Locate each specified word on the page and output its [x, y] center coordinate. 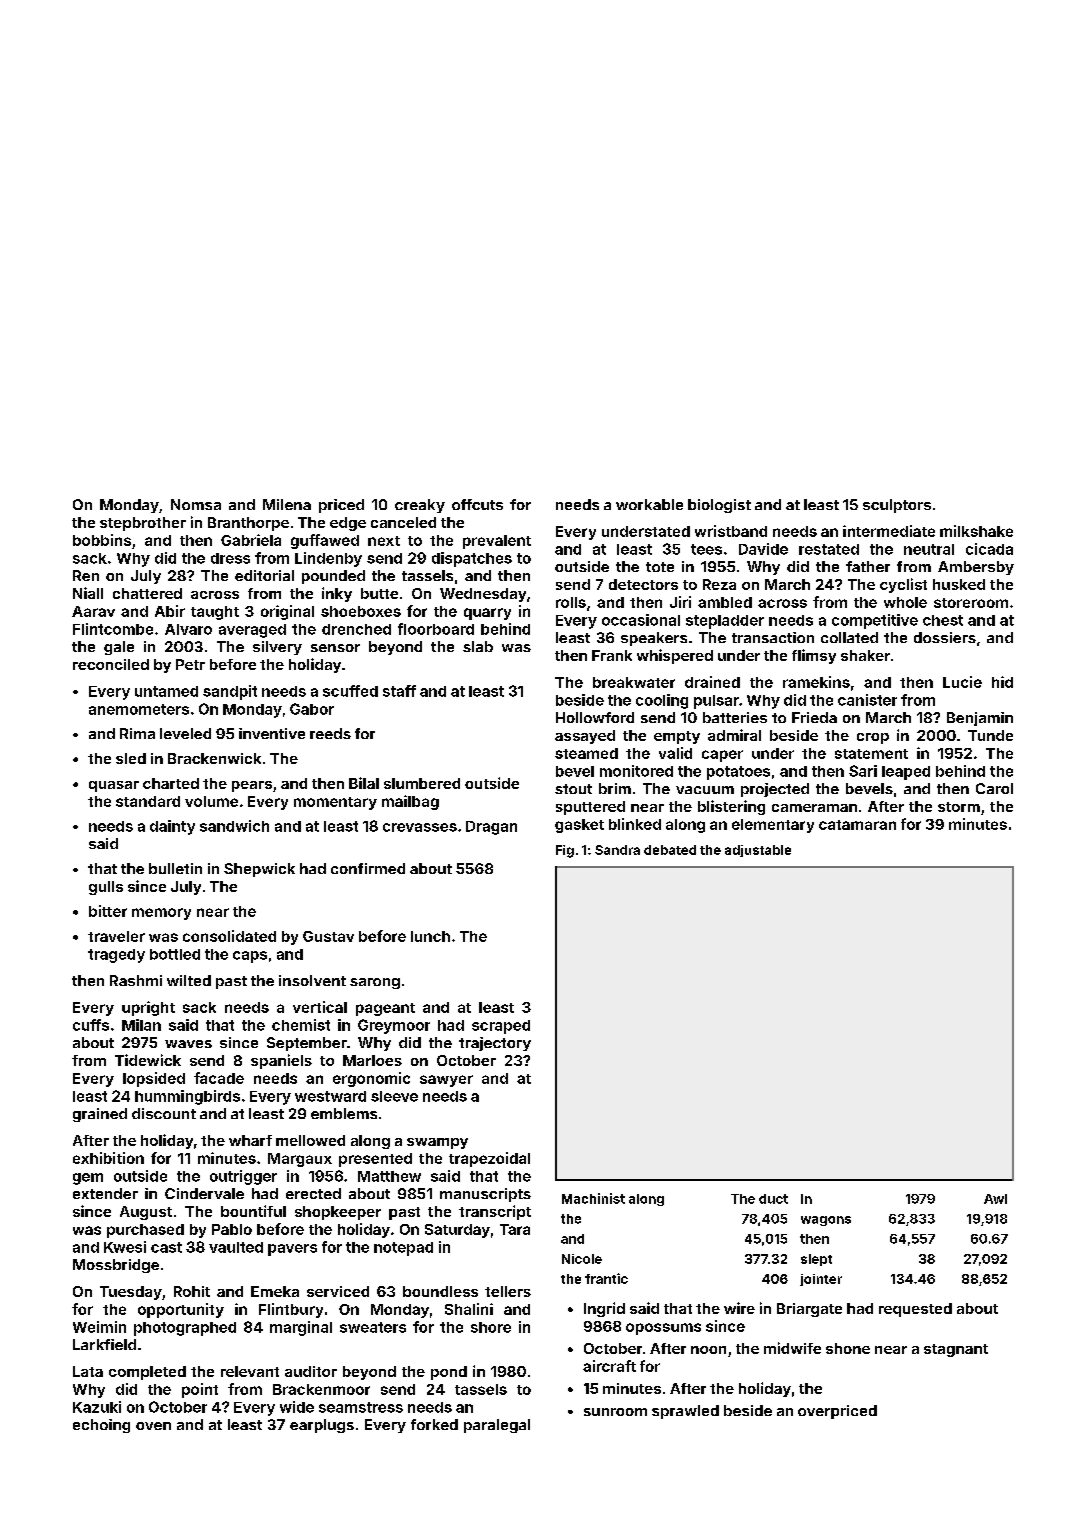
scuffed [350, 691]
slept [816, 1260]
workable [649, 504]
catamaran [857, 825]
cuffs [91, 1025]
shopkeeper [338, 1213]
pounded [333, 577]
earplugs [322, 1426]
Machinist [593, 1198]
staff [399, 691]
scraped [501, 1027]
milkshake [976, 531]
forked [434, 1424]
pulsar [716, 702]
